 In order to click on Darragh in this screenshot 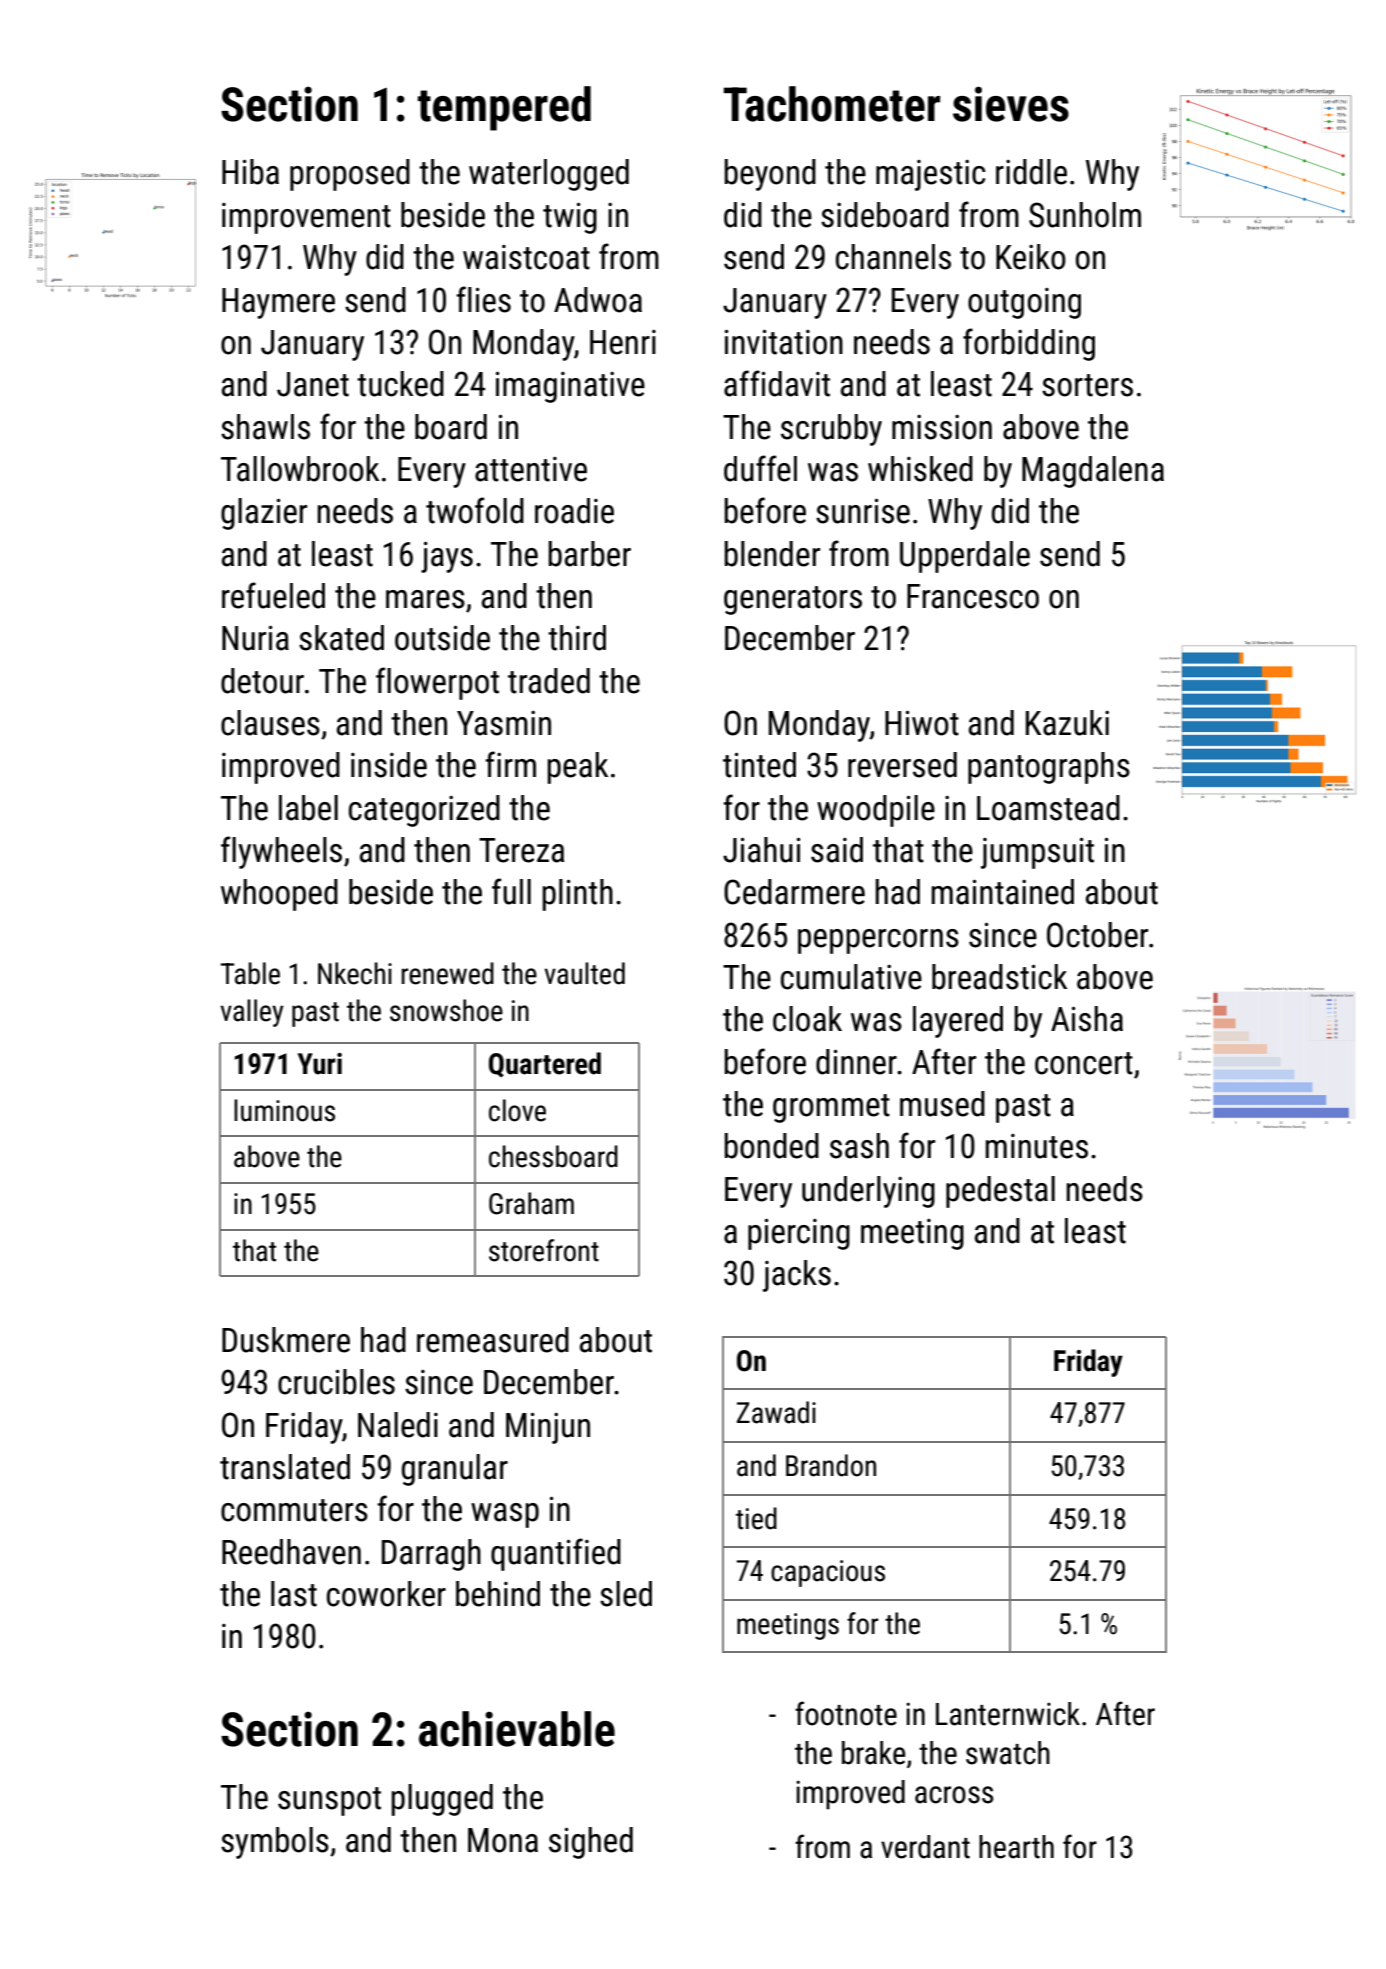, I will do `click(431, 1555)`.
